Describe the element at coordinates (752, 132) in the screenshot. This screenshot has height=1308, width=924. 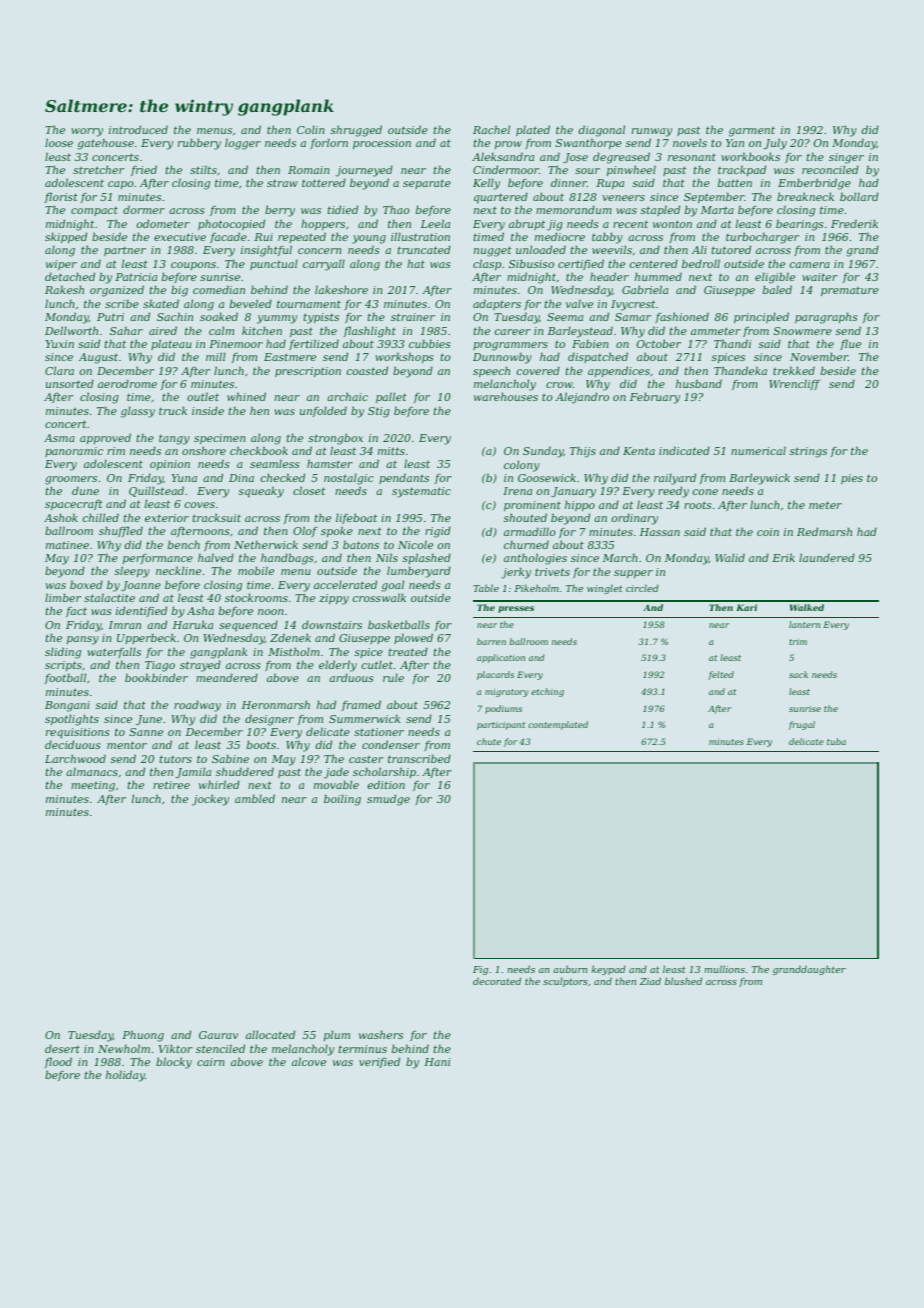
I see `garment` at that location.
